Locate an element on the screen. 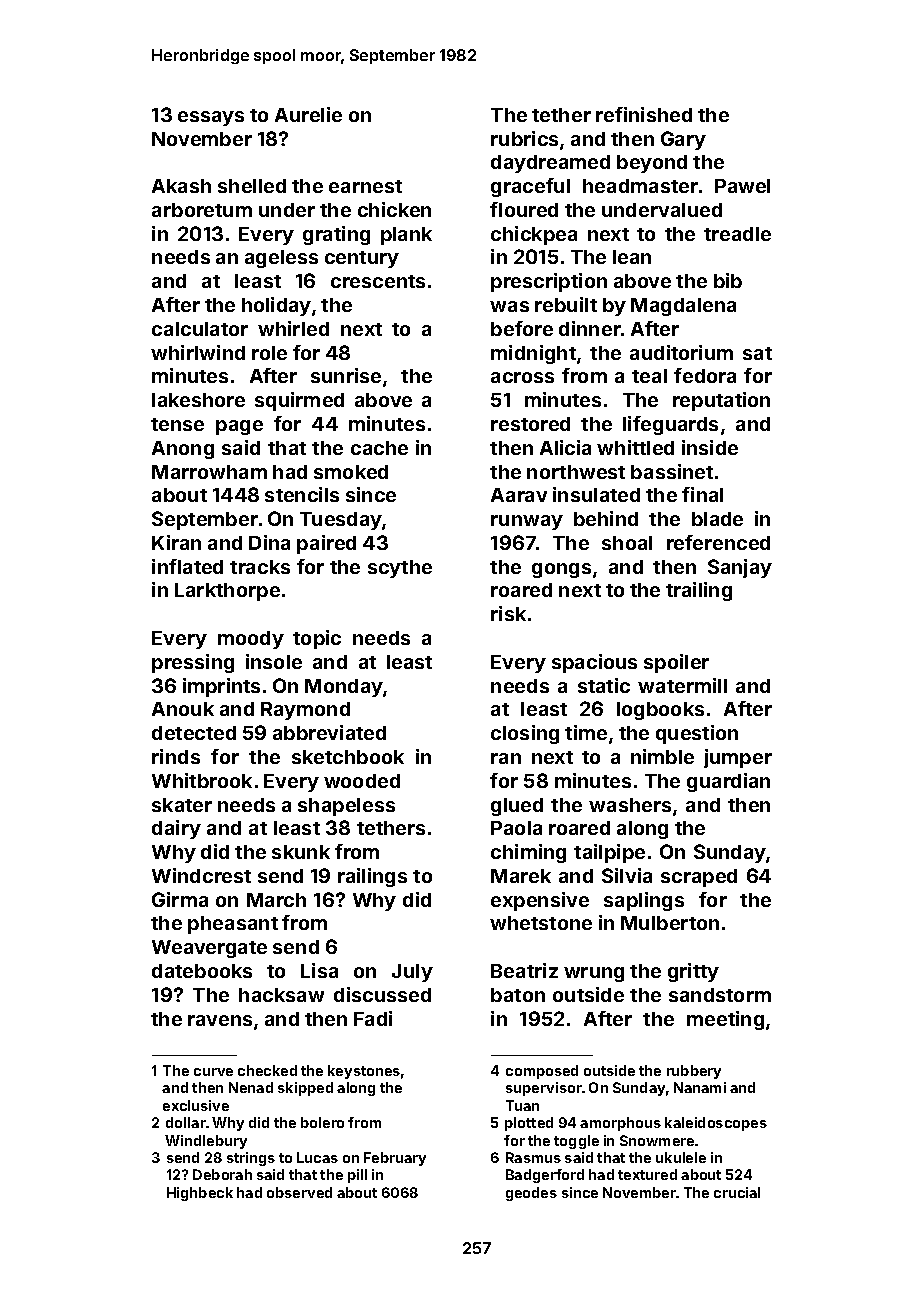  scraped is located at coordinates (699, 878).
